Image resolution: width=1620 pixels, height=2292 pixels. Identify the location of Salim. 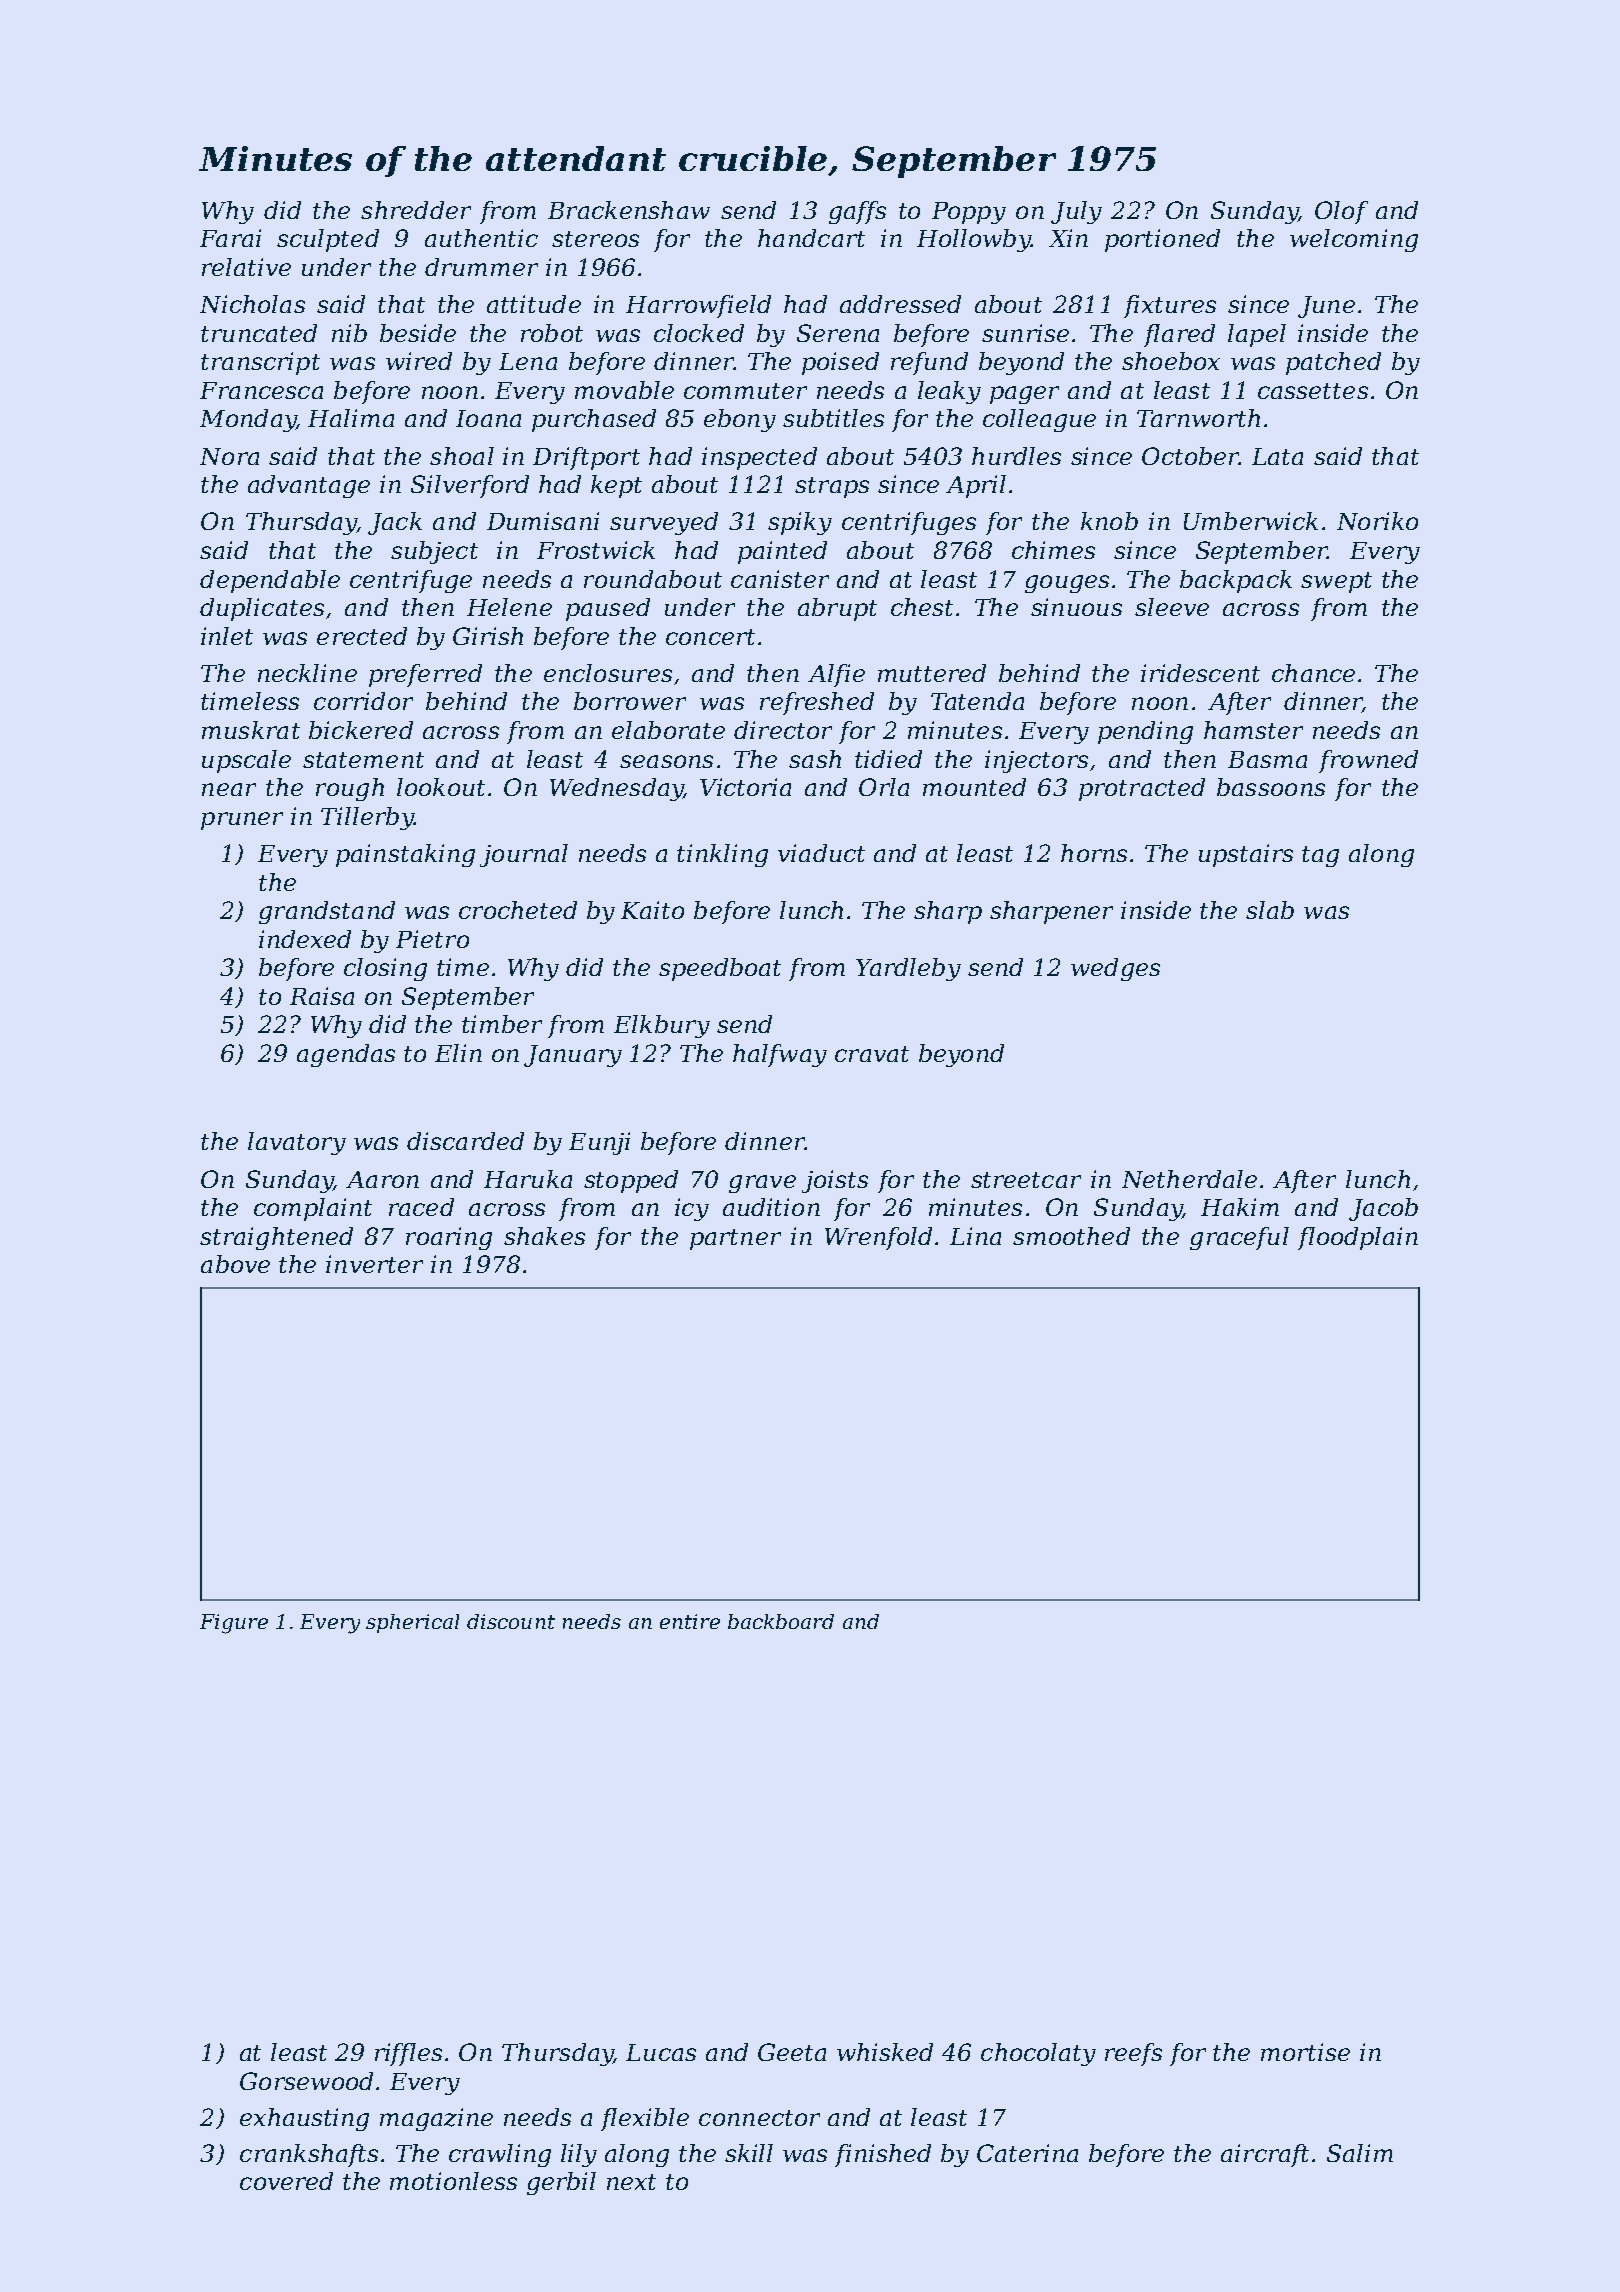
(1360, 2153).
